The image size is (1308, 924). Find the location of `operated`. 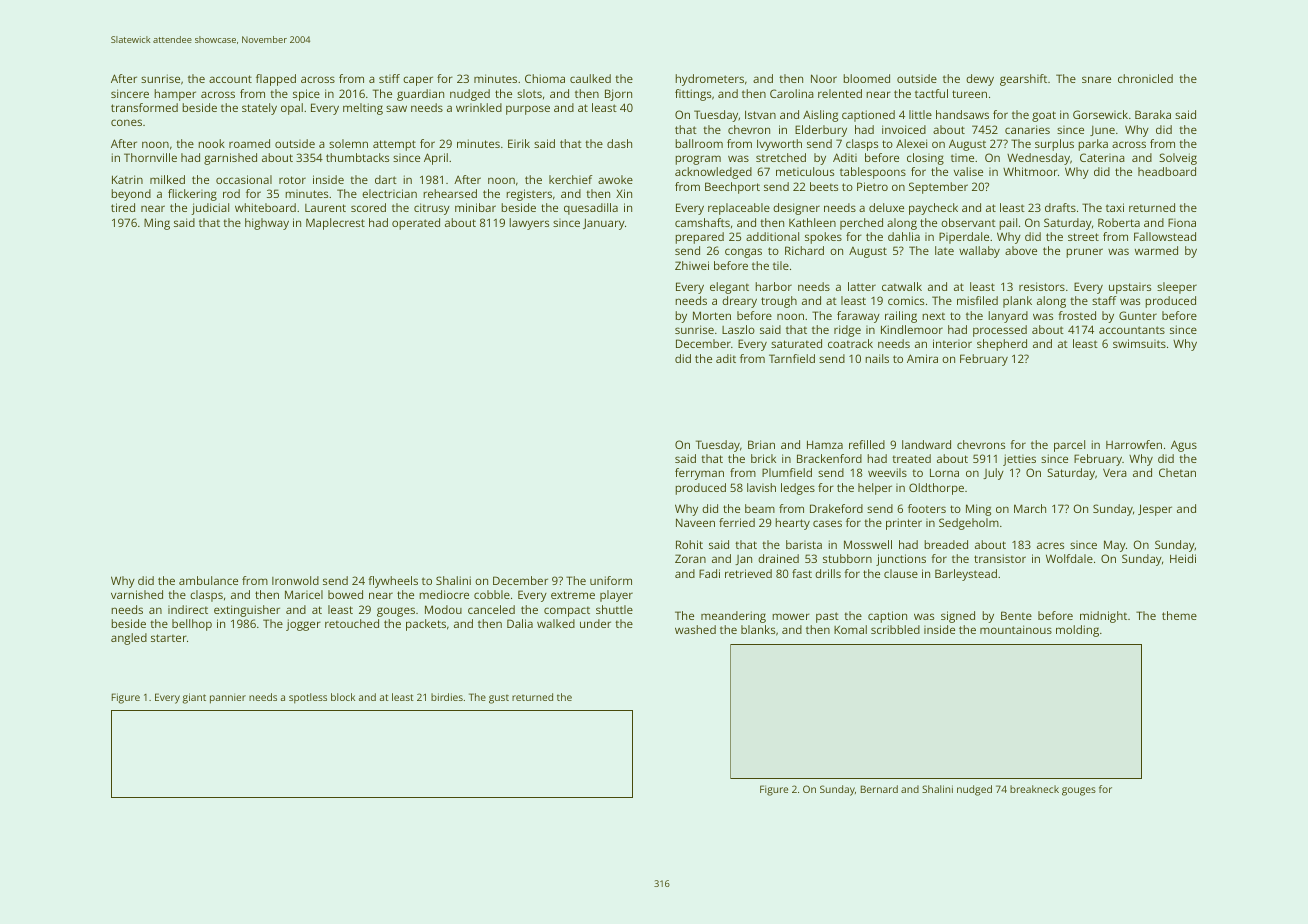

operated is located at coordinates (416, 224).
